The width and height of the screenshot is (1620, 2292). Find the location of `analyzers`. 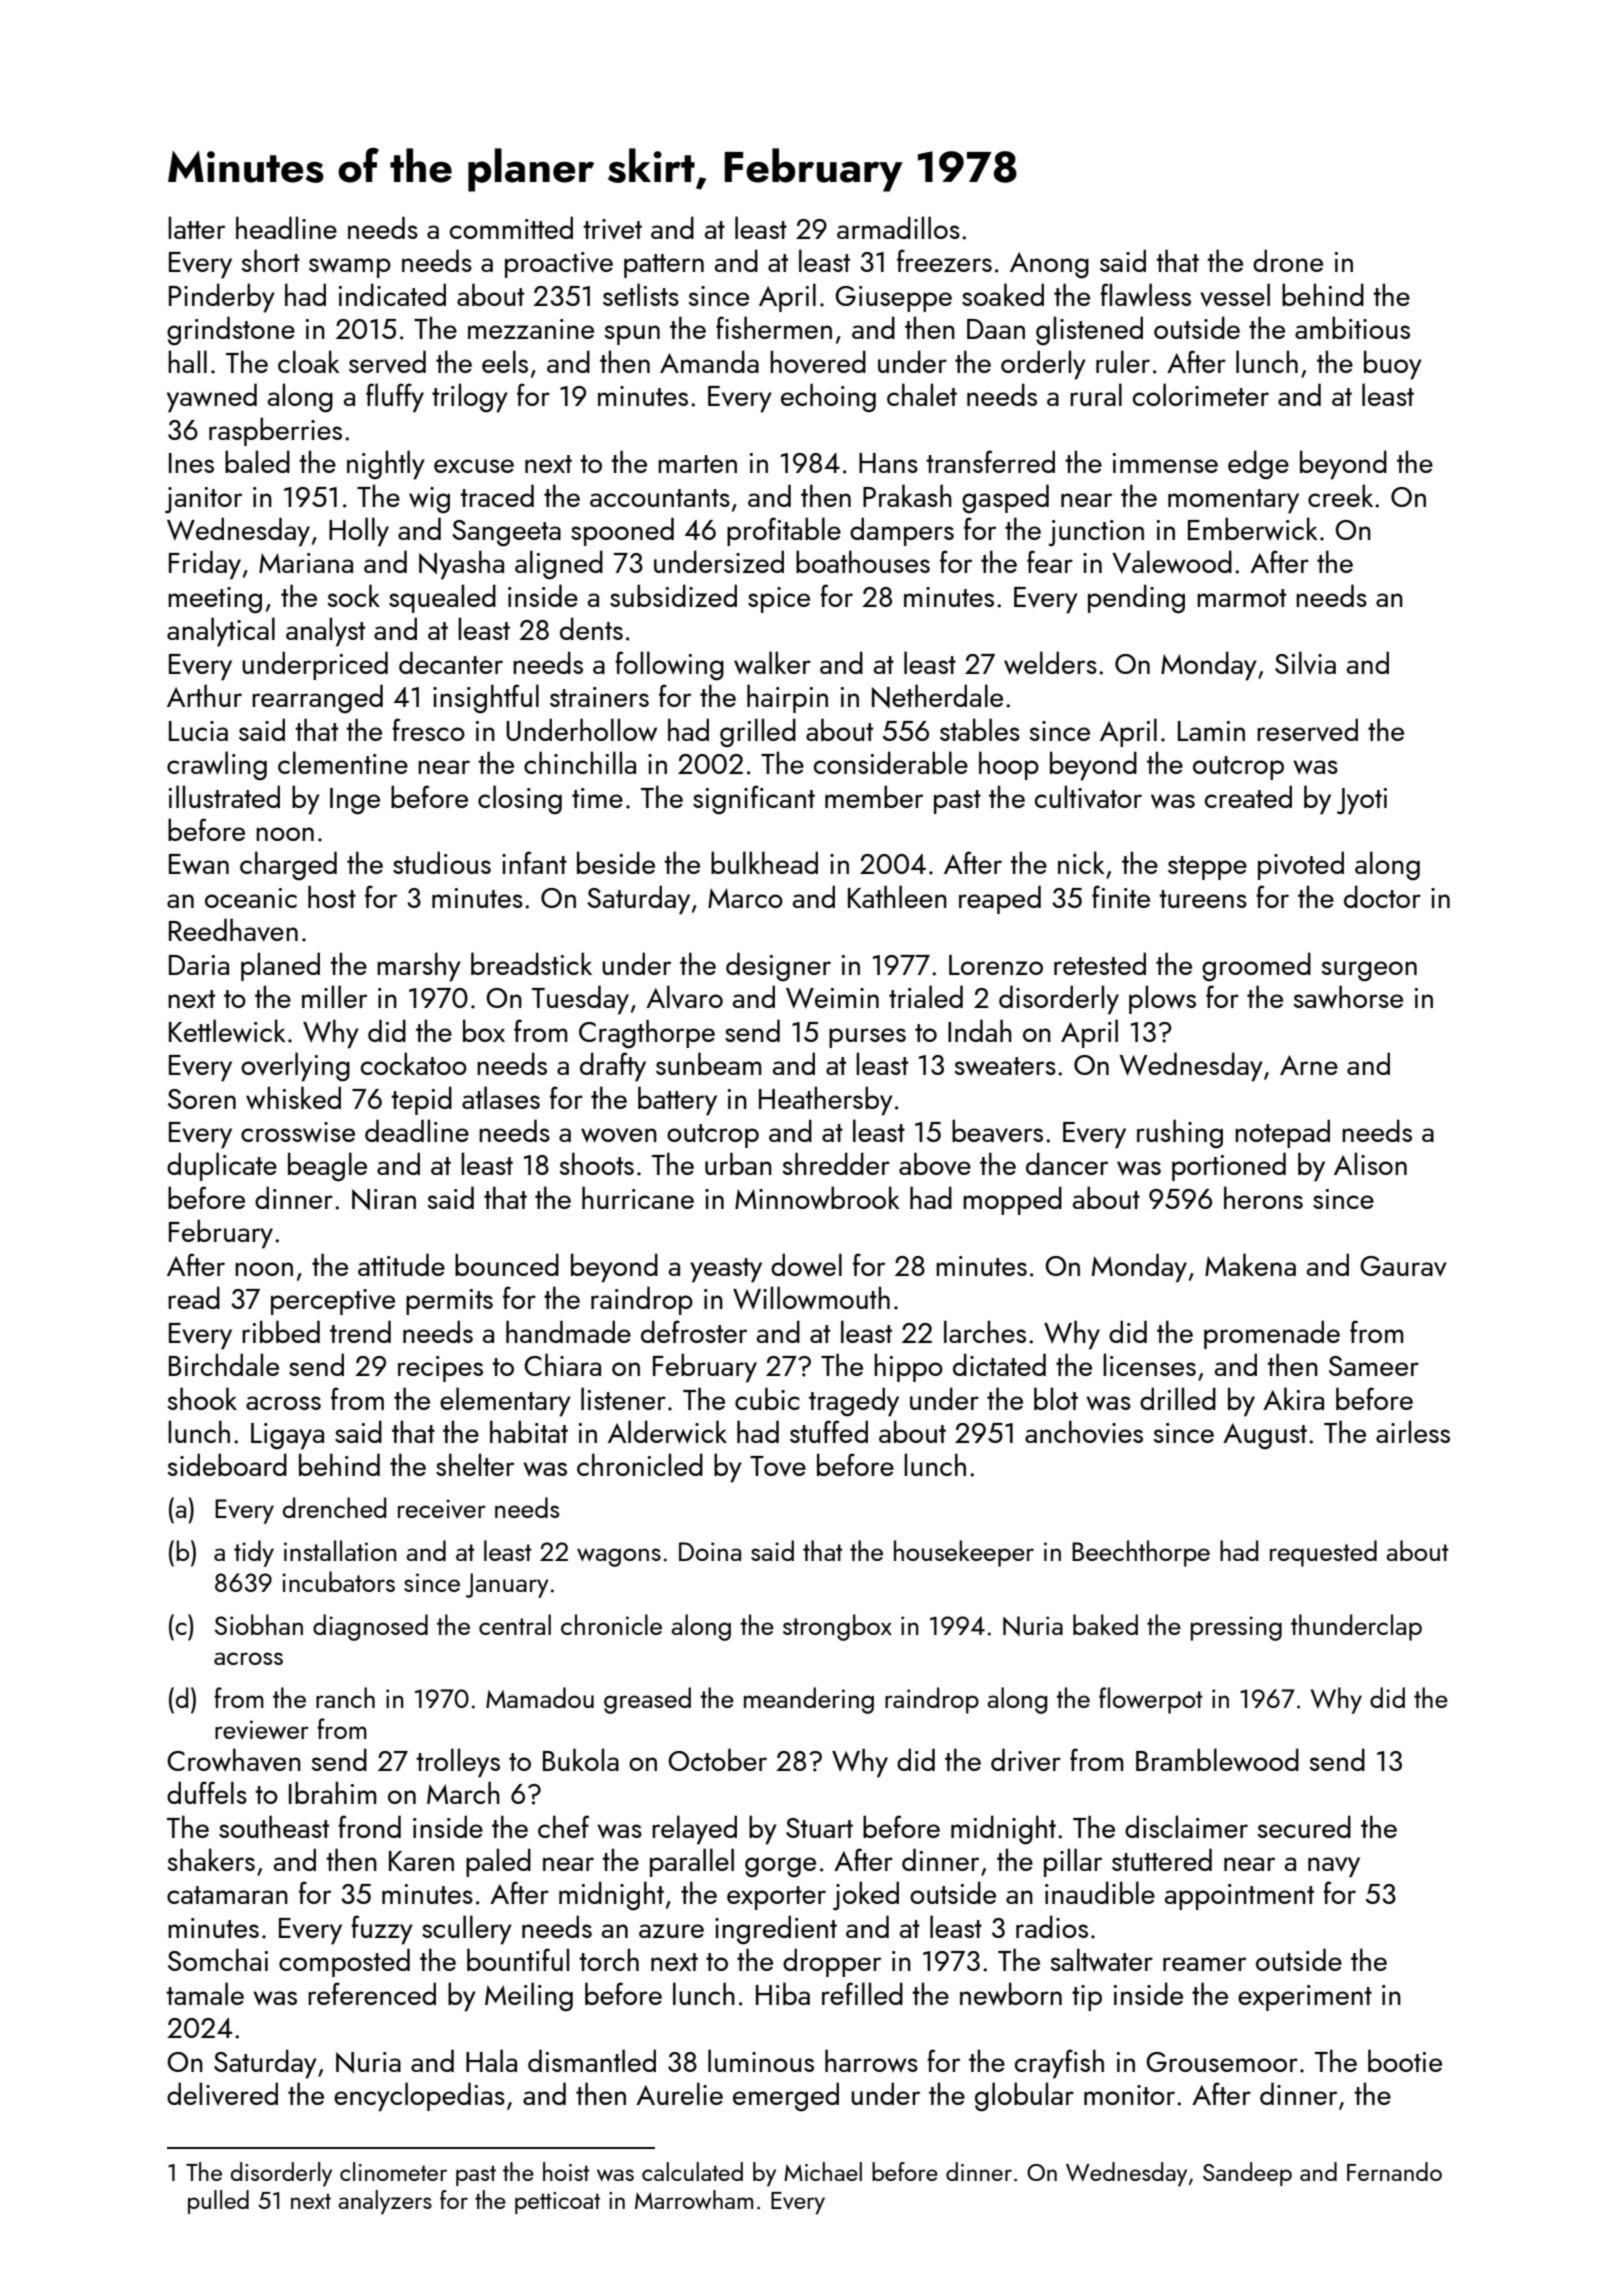

analyzers is located at coordinates (385, 2202).
